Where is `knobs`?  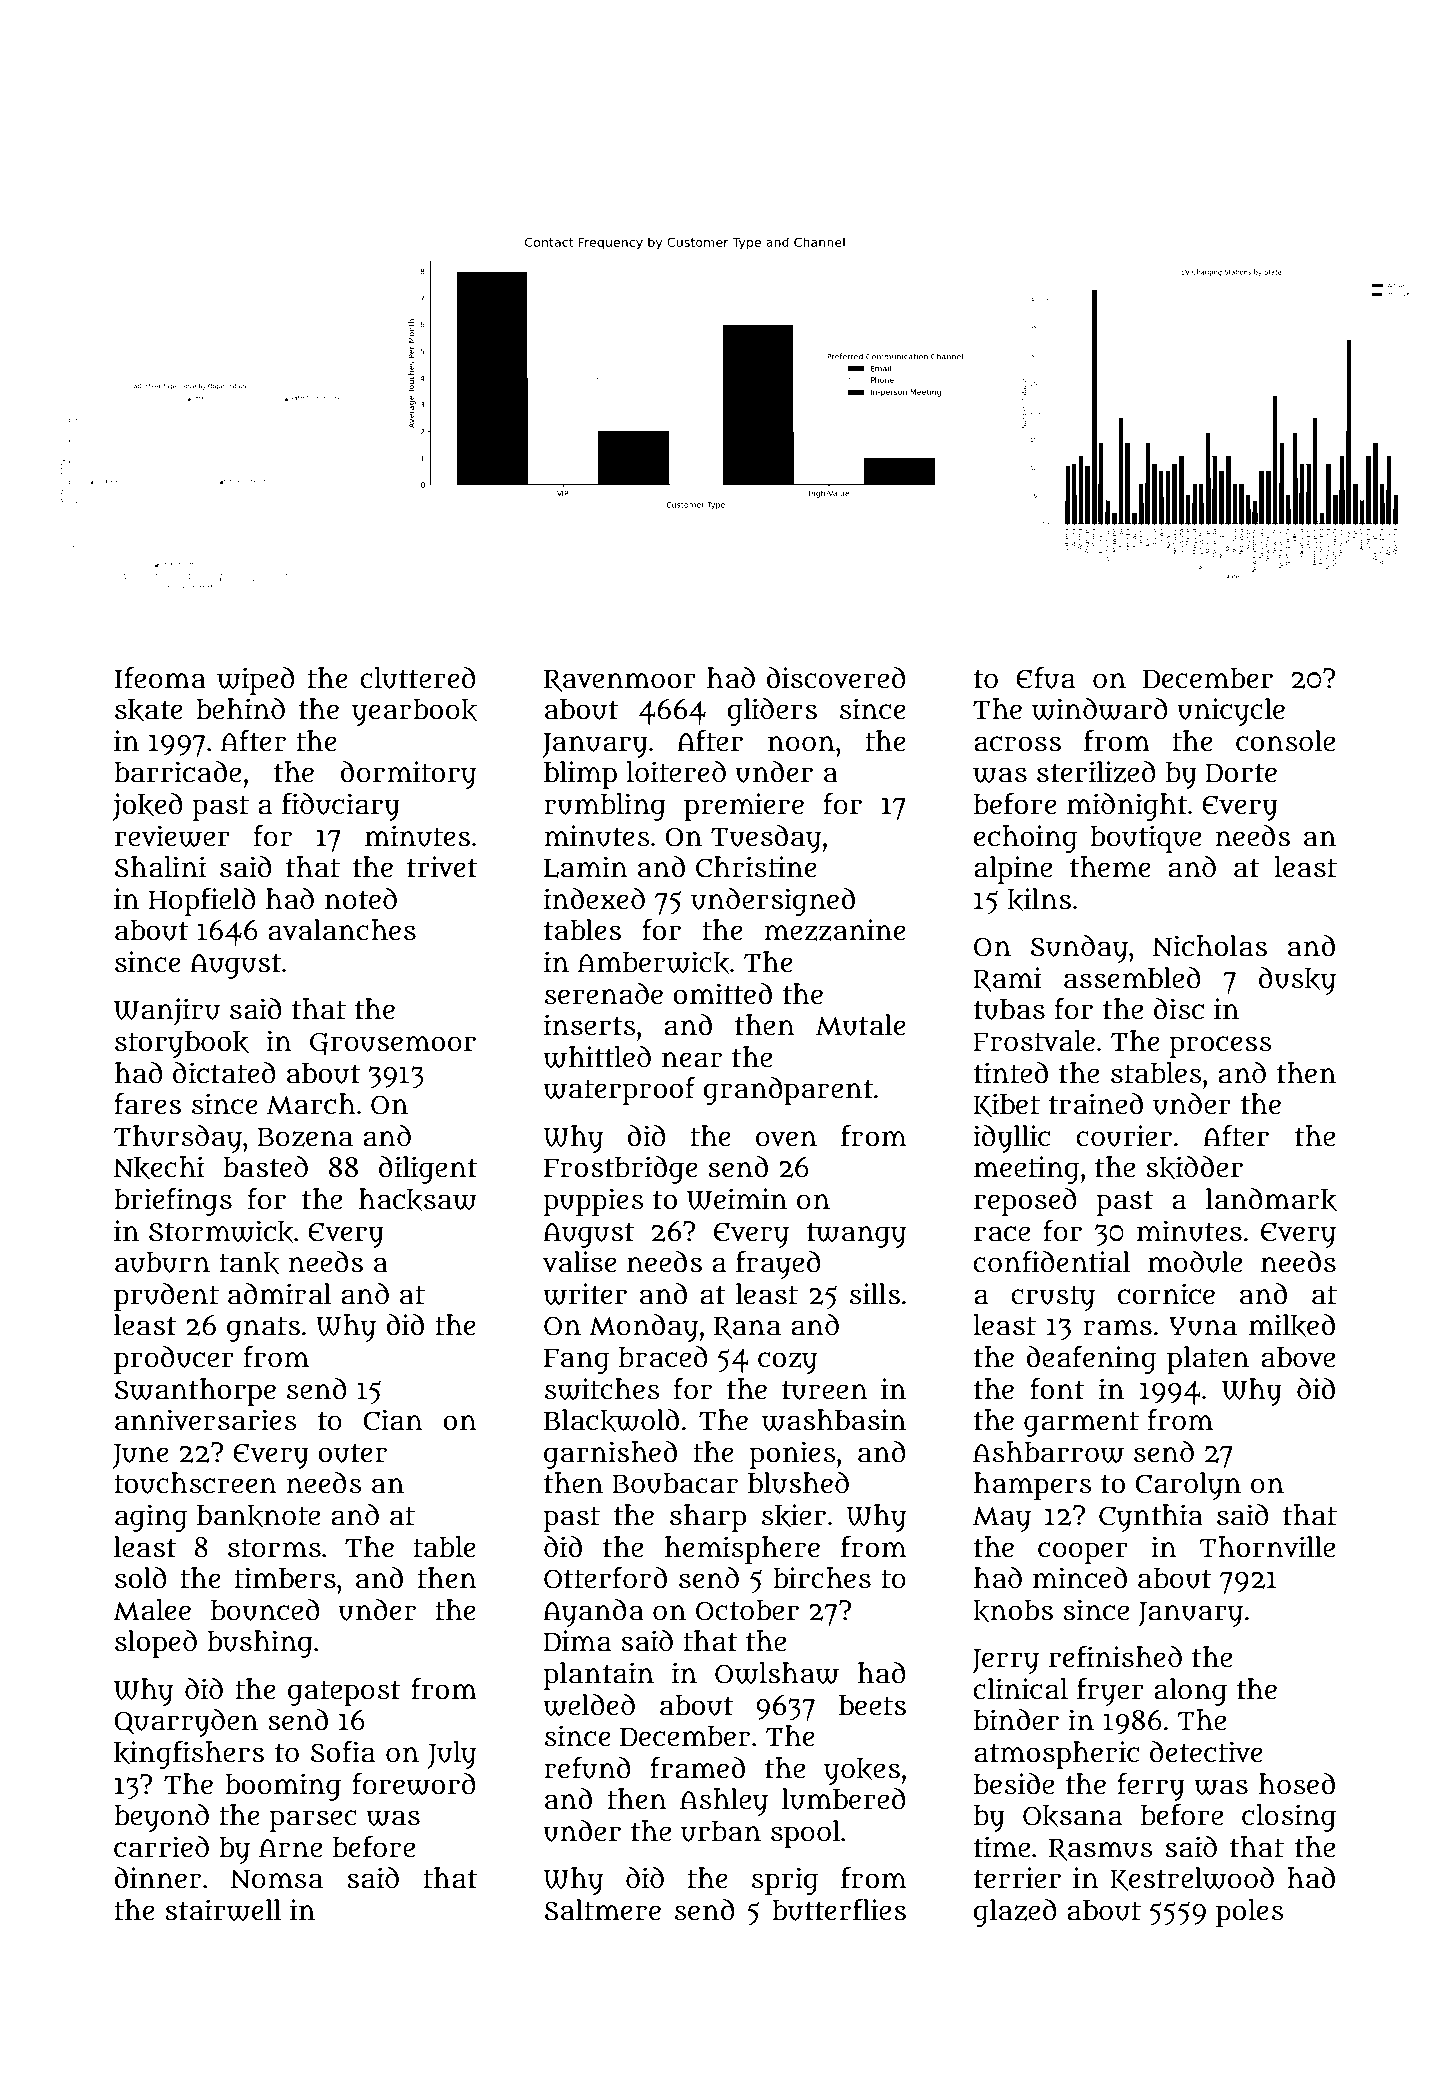
knobs is located at coordinates (1013, 1611).
